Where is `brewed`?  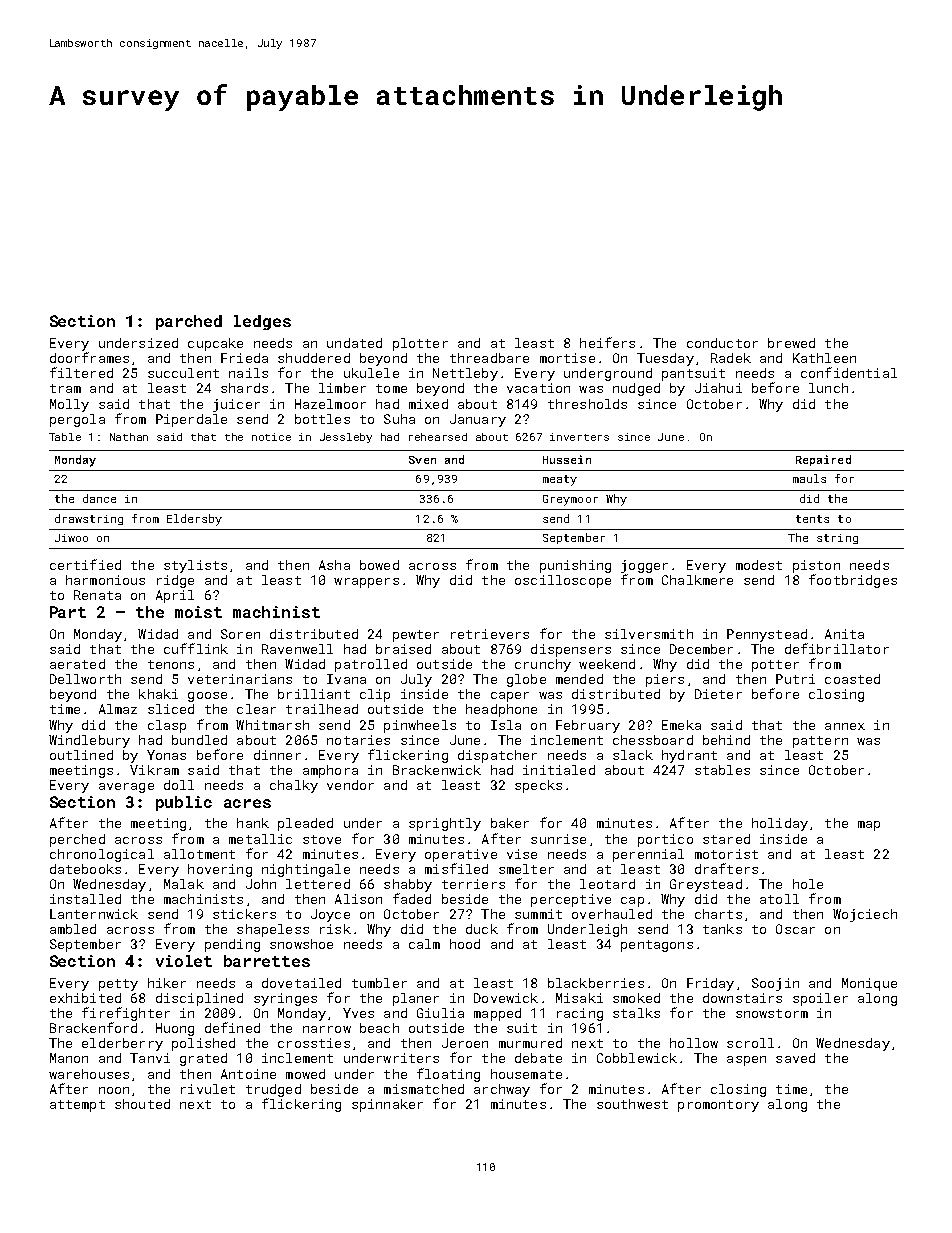
brewed is located at coordinates (791, 343).
